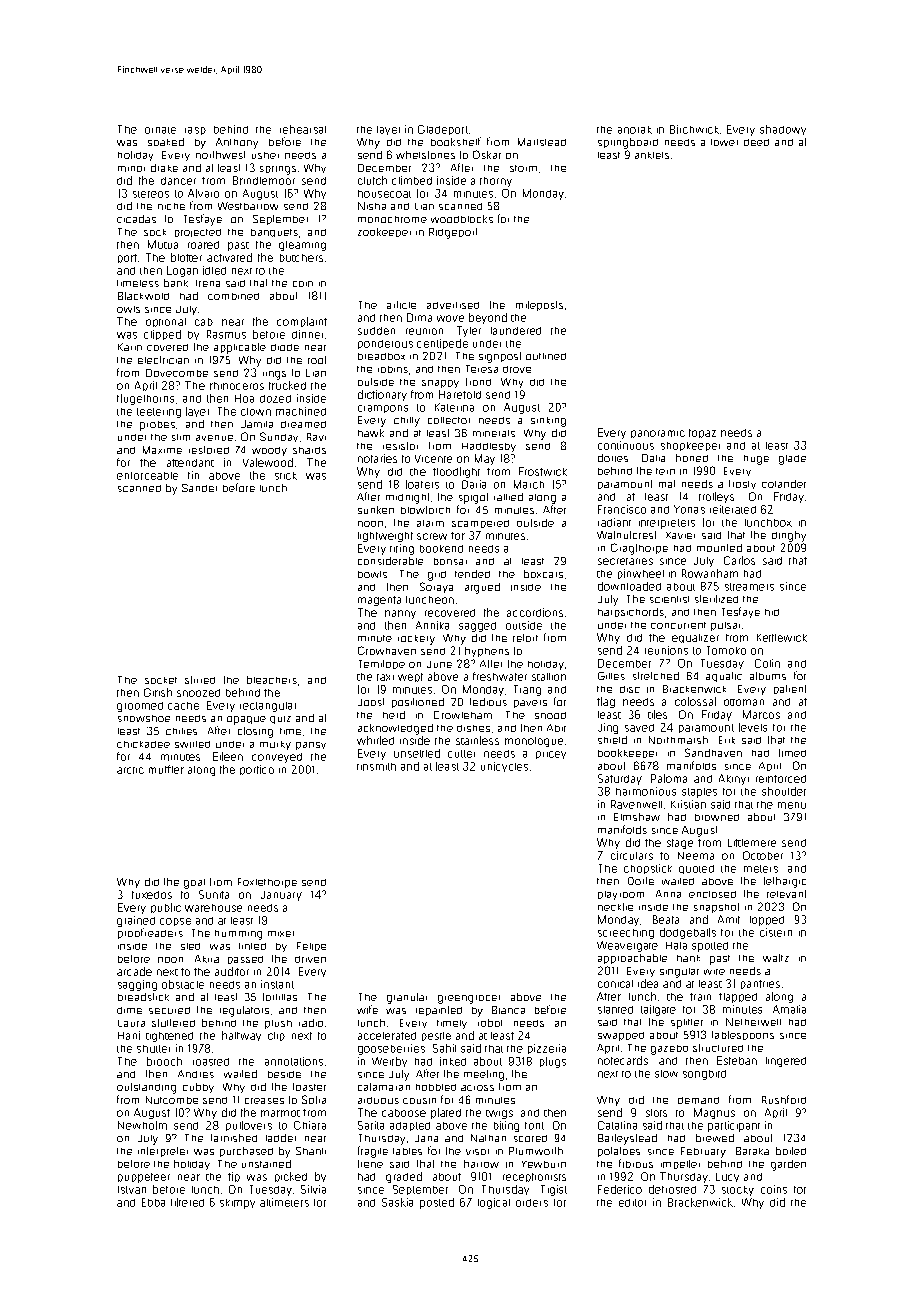  Describe the element at coordinates (542, 142) in the screenshot. I see `Marlstead` at that location.
